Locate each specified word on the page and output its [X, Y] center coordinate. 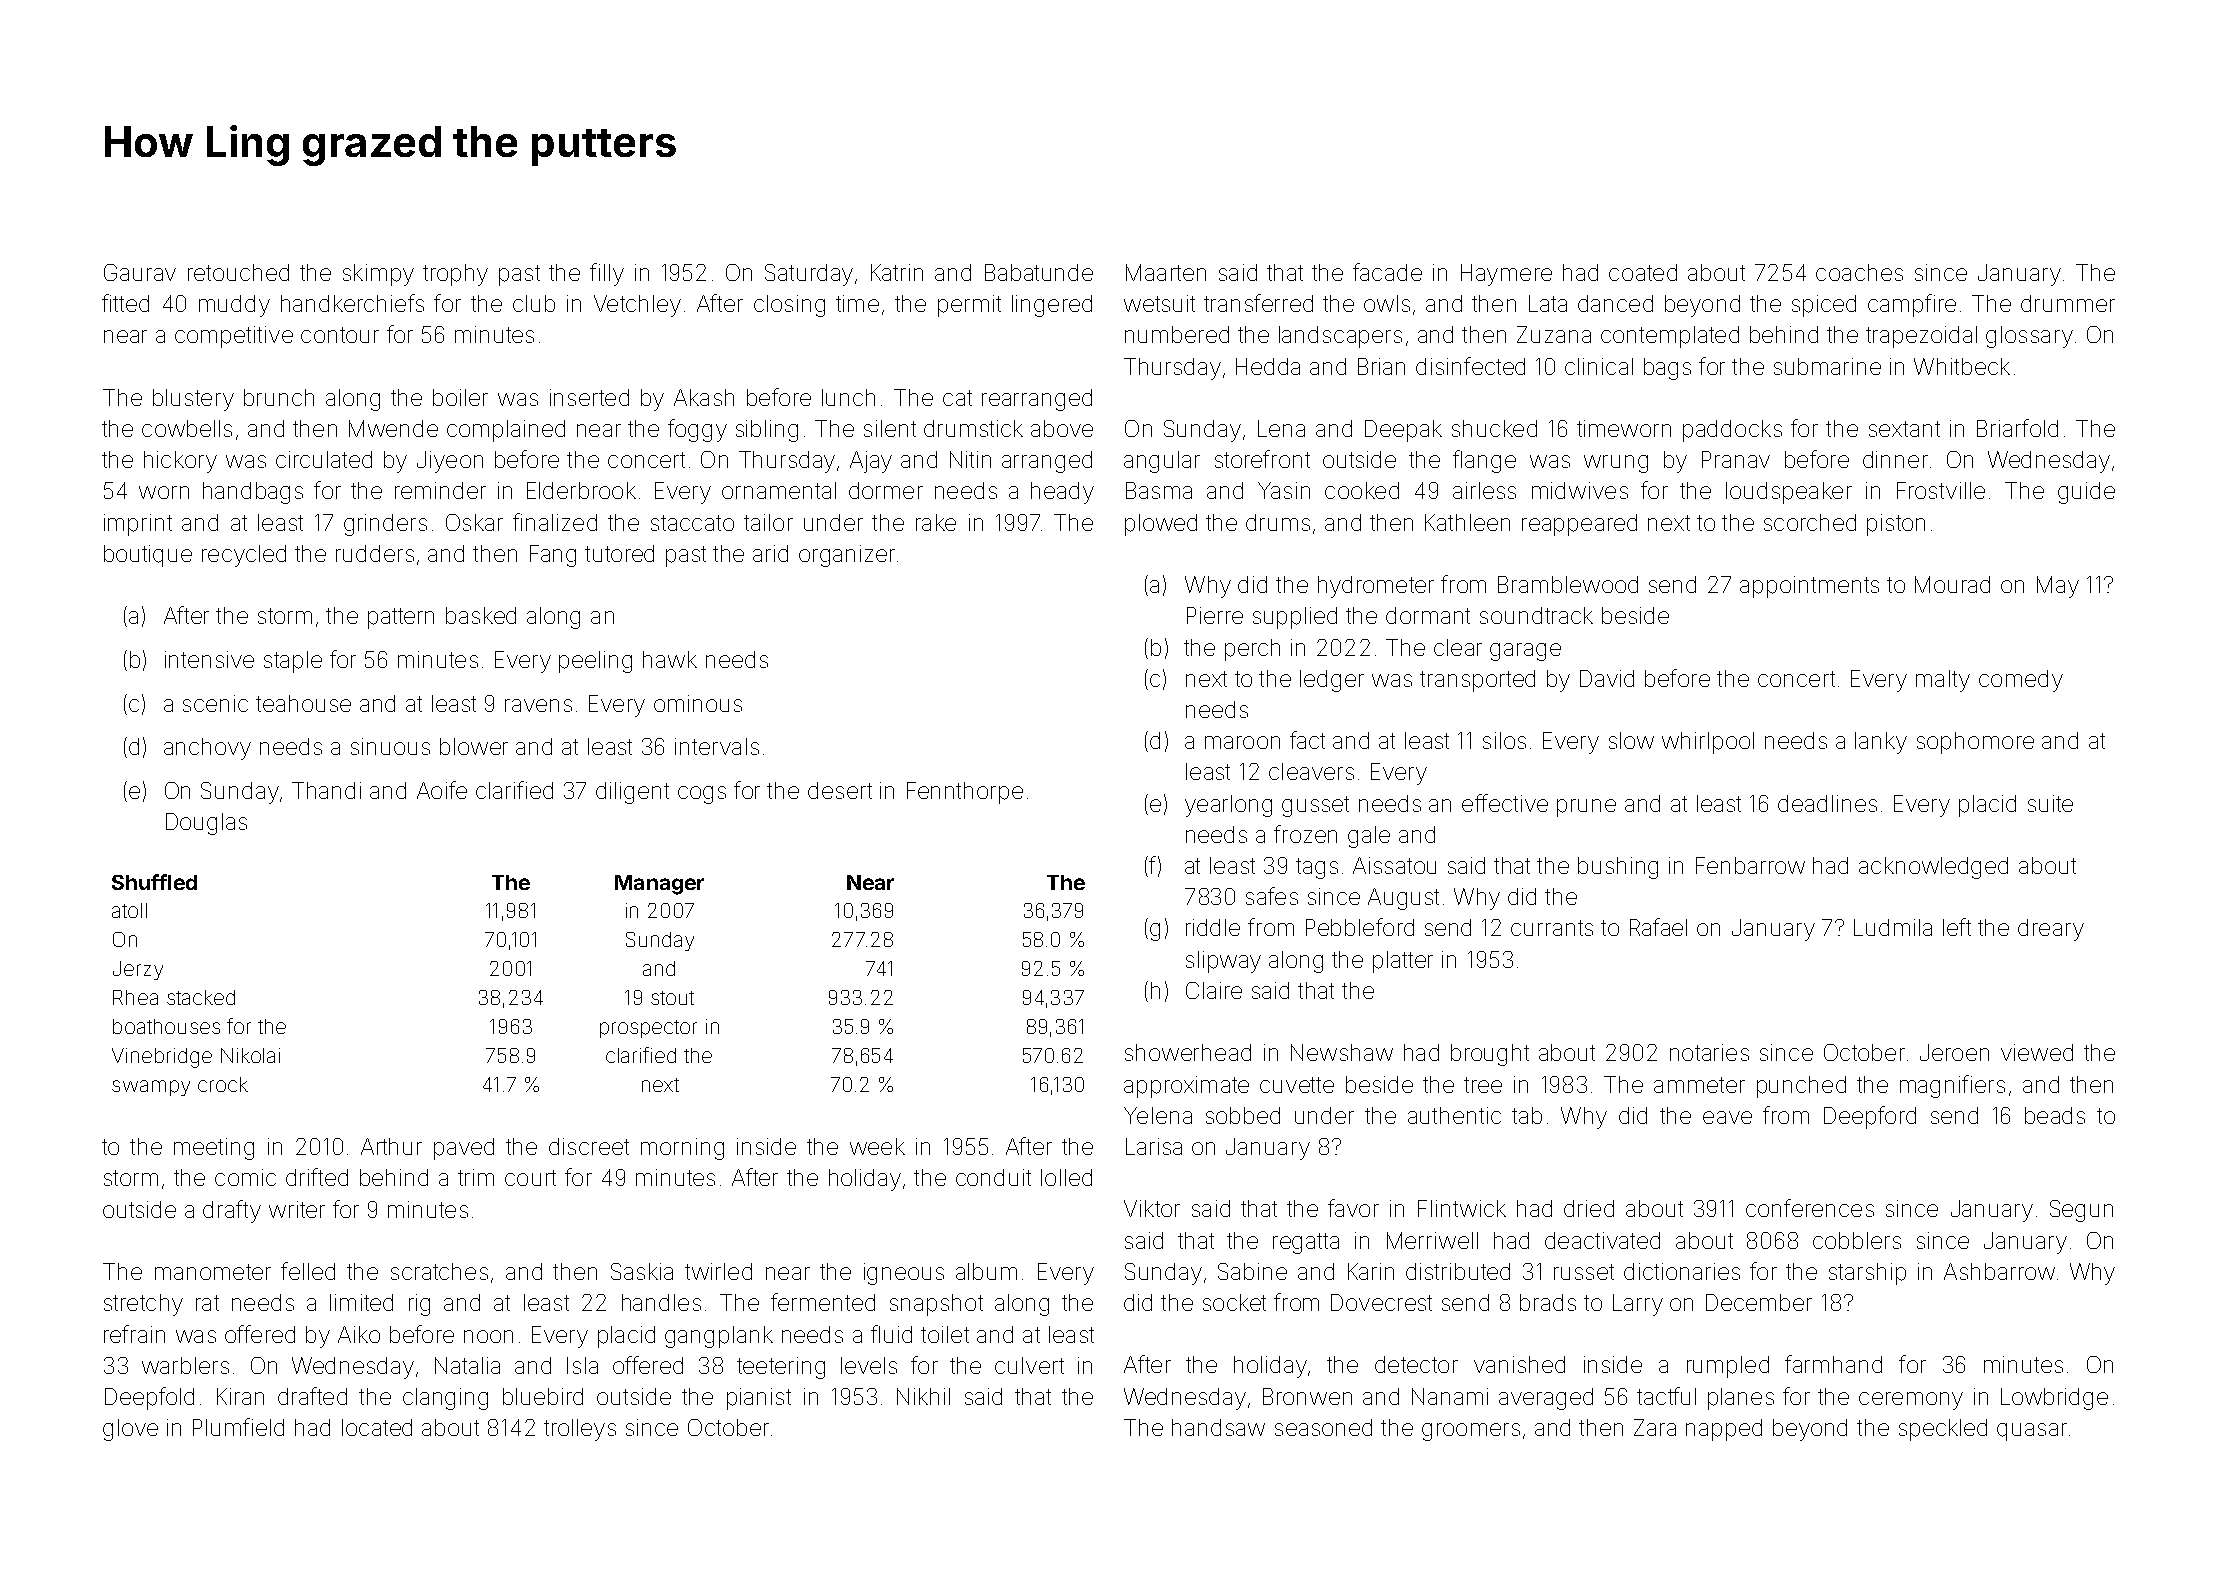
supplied [1295, 618]
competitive [234, 337]
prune [1586, 808]
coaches [1859, 272]
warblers [185, 1365]
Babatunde [1039, 272]
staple [293, 662]
